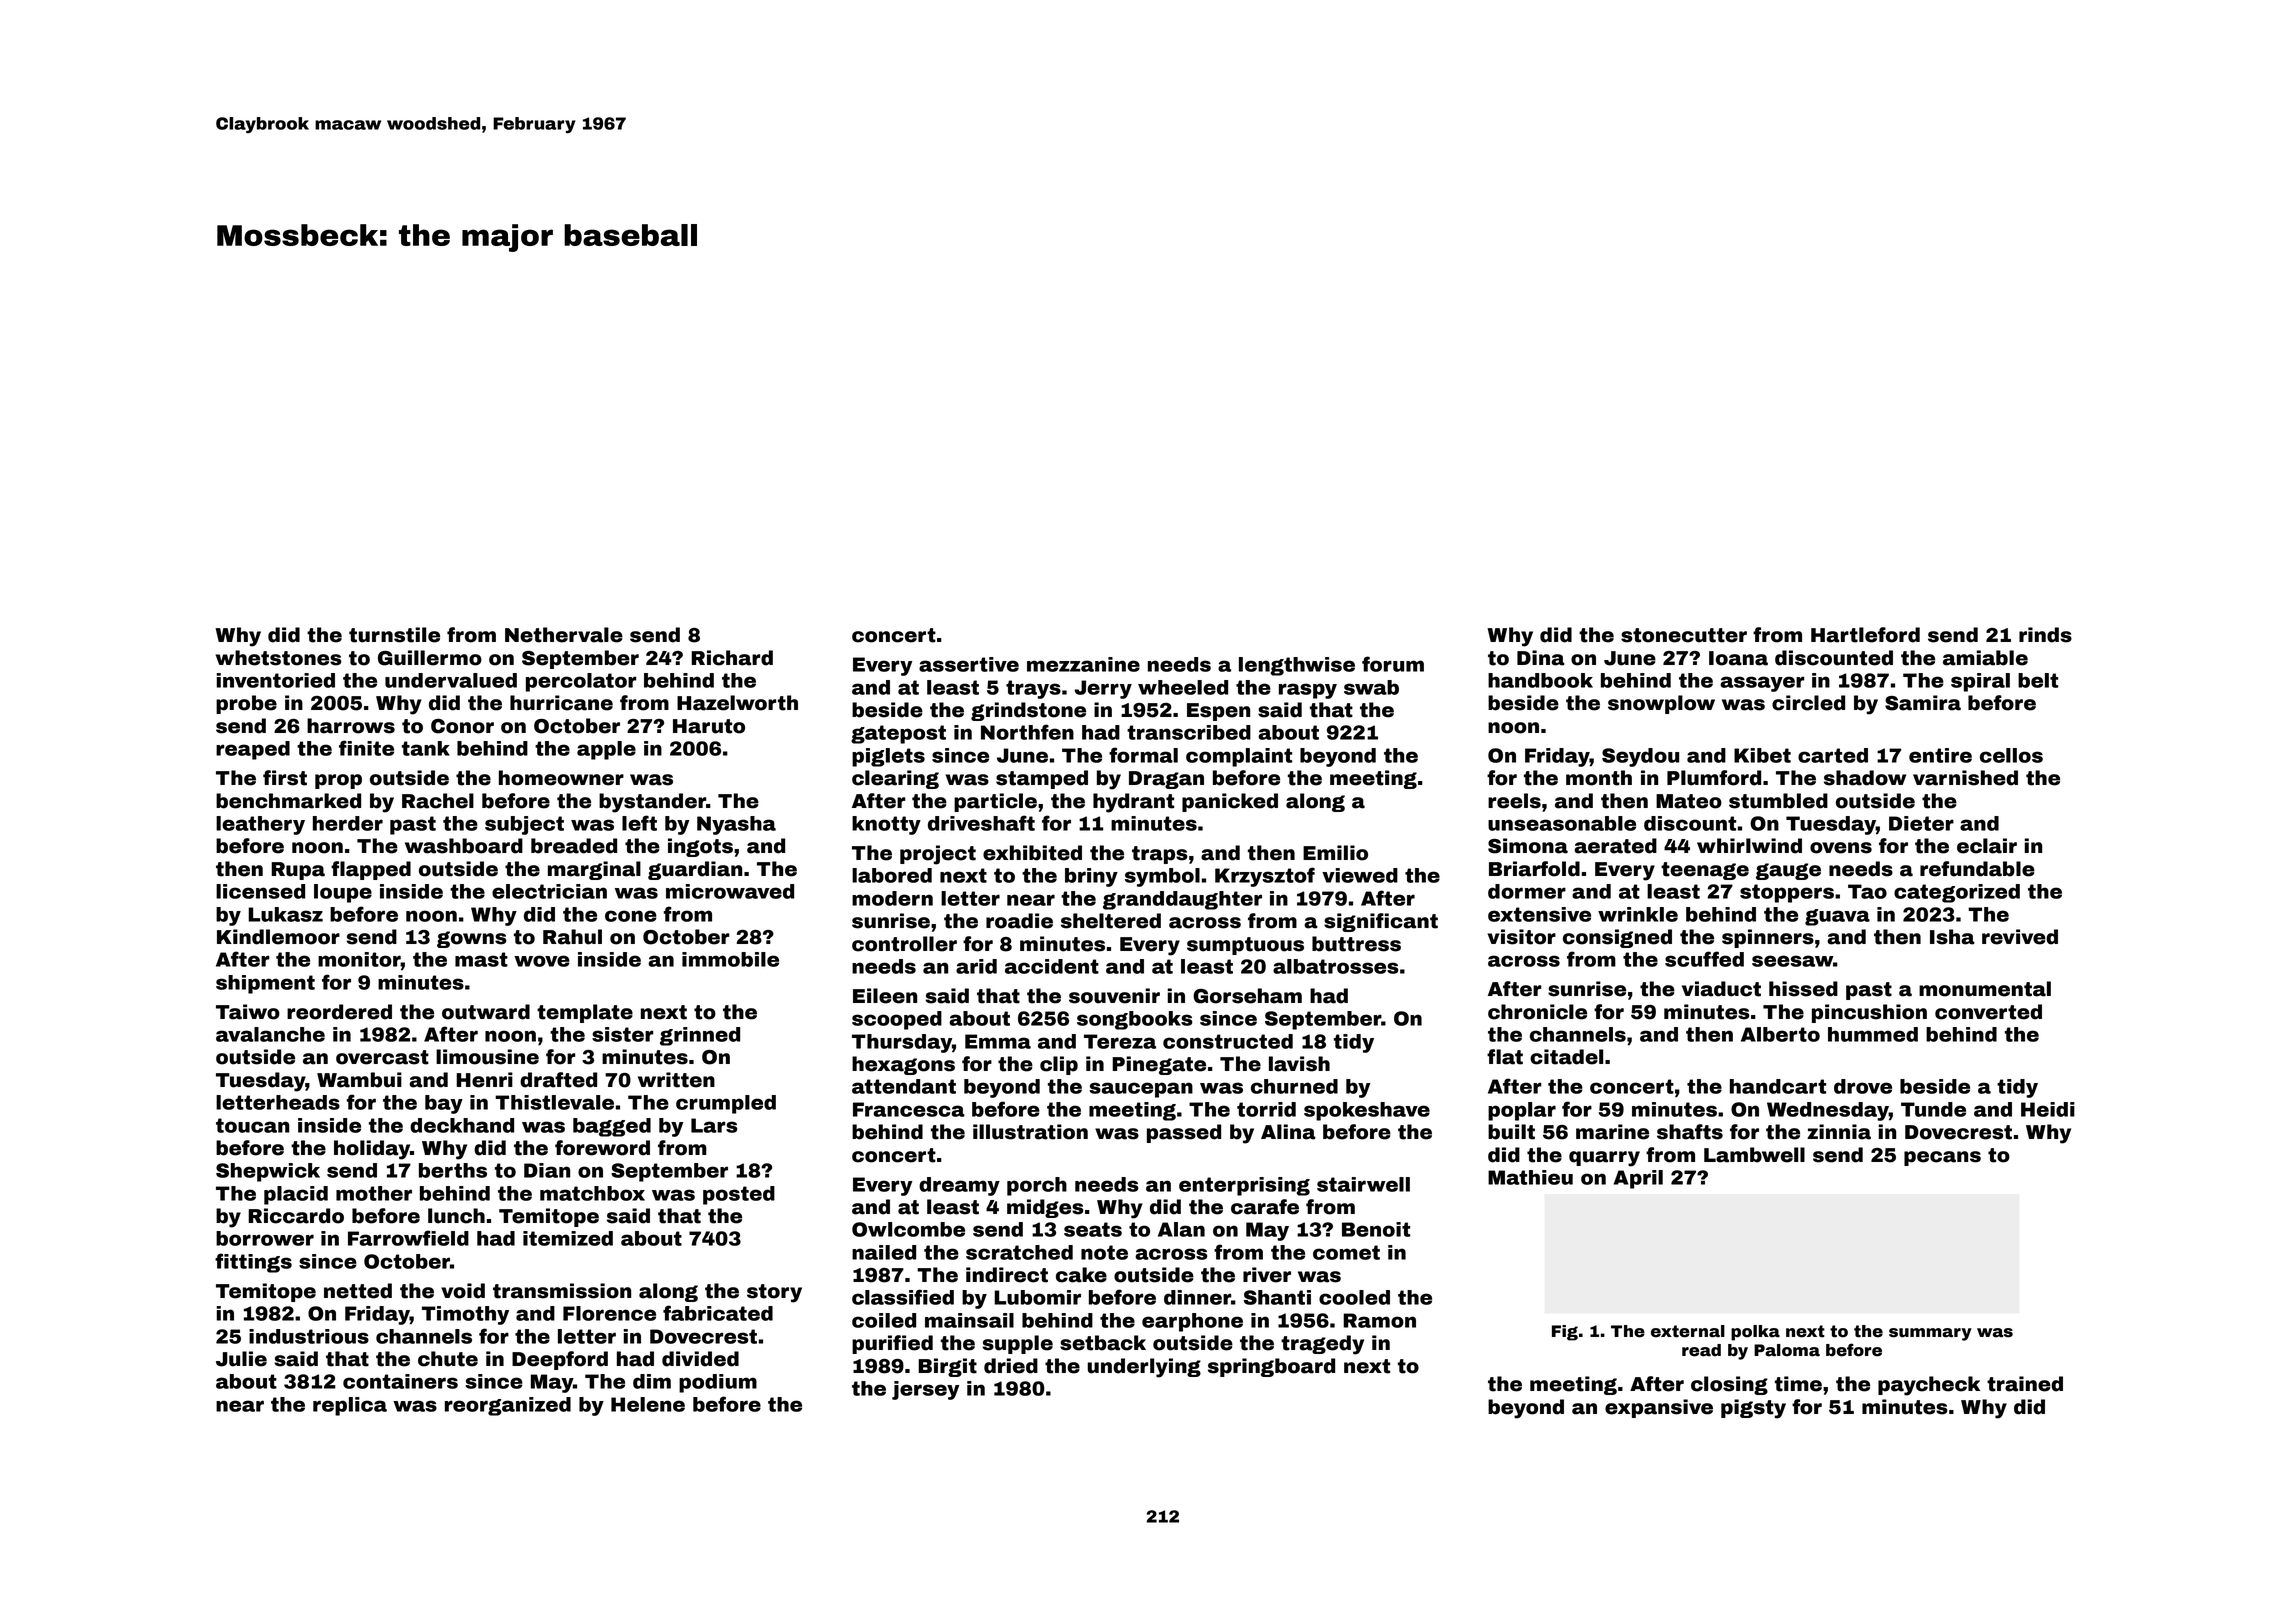 Image resolution: width=2292 pixels, height=1620 pixels. What do you see at coordinates (925, 1390) in the screenshot?
I see `jersey` at bounding box center [925, 1390].
